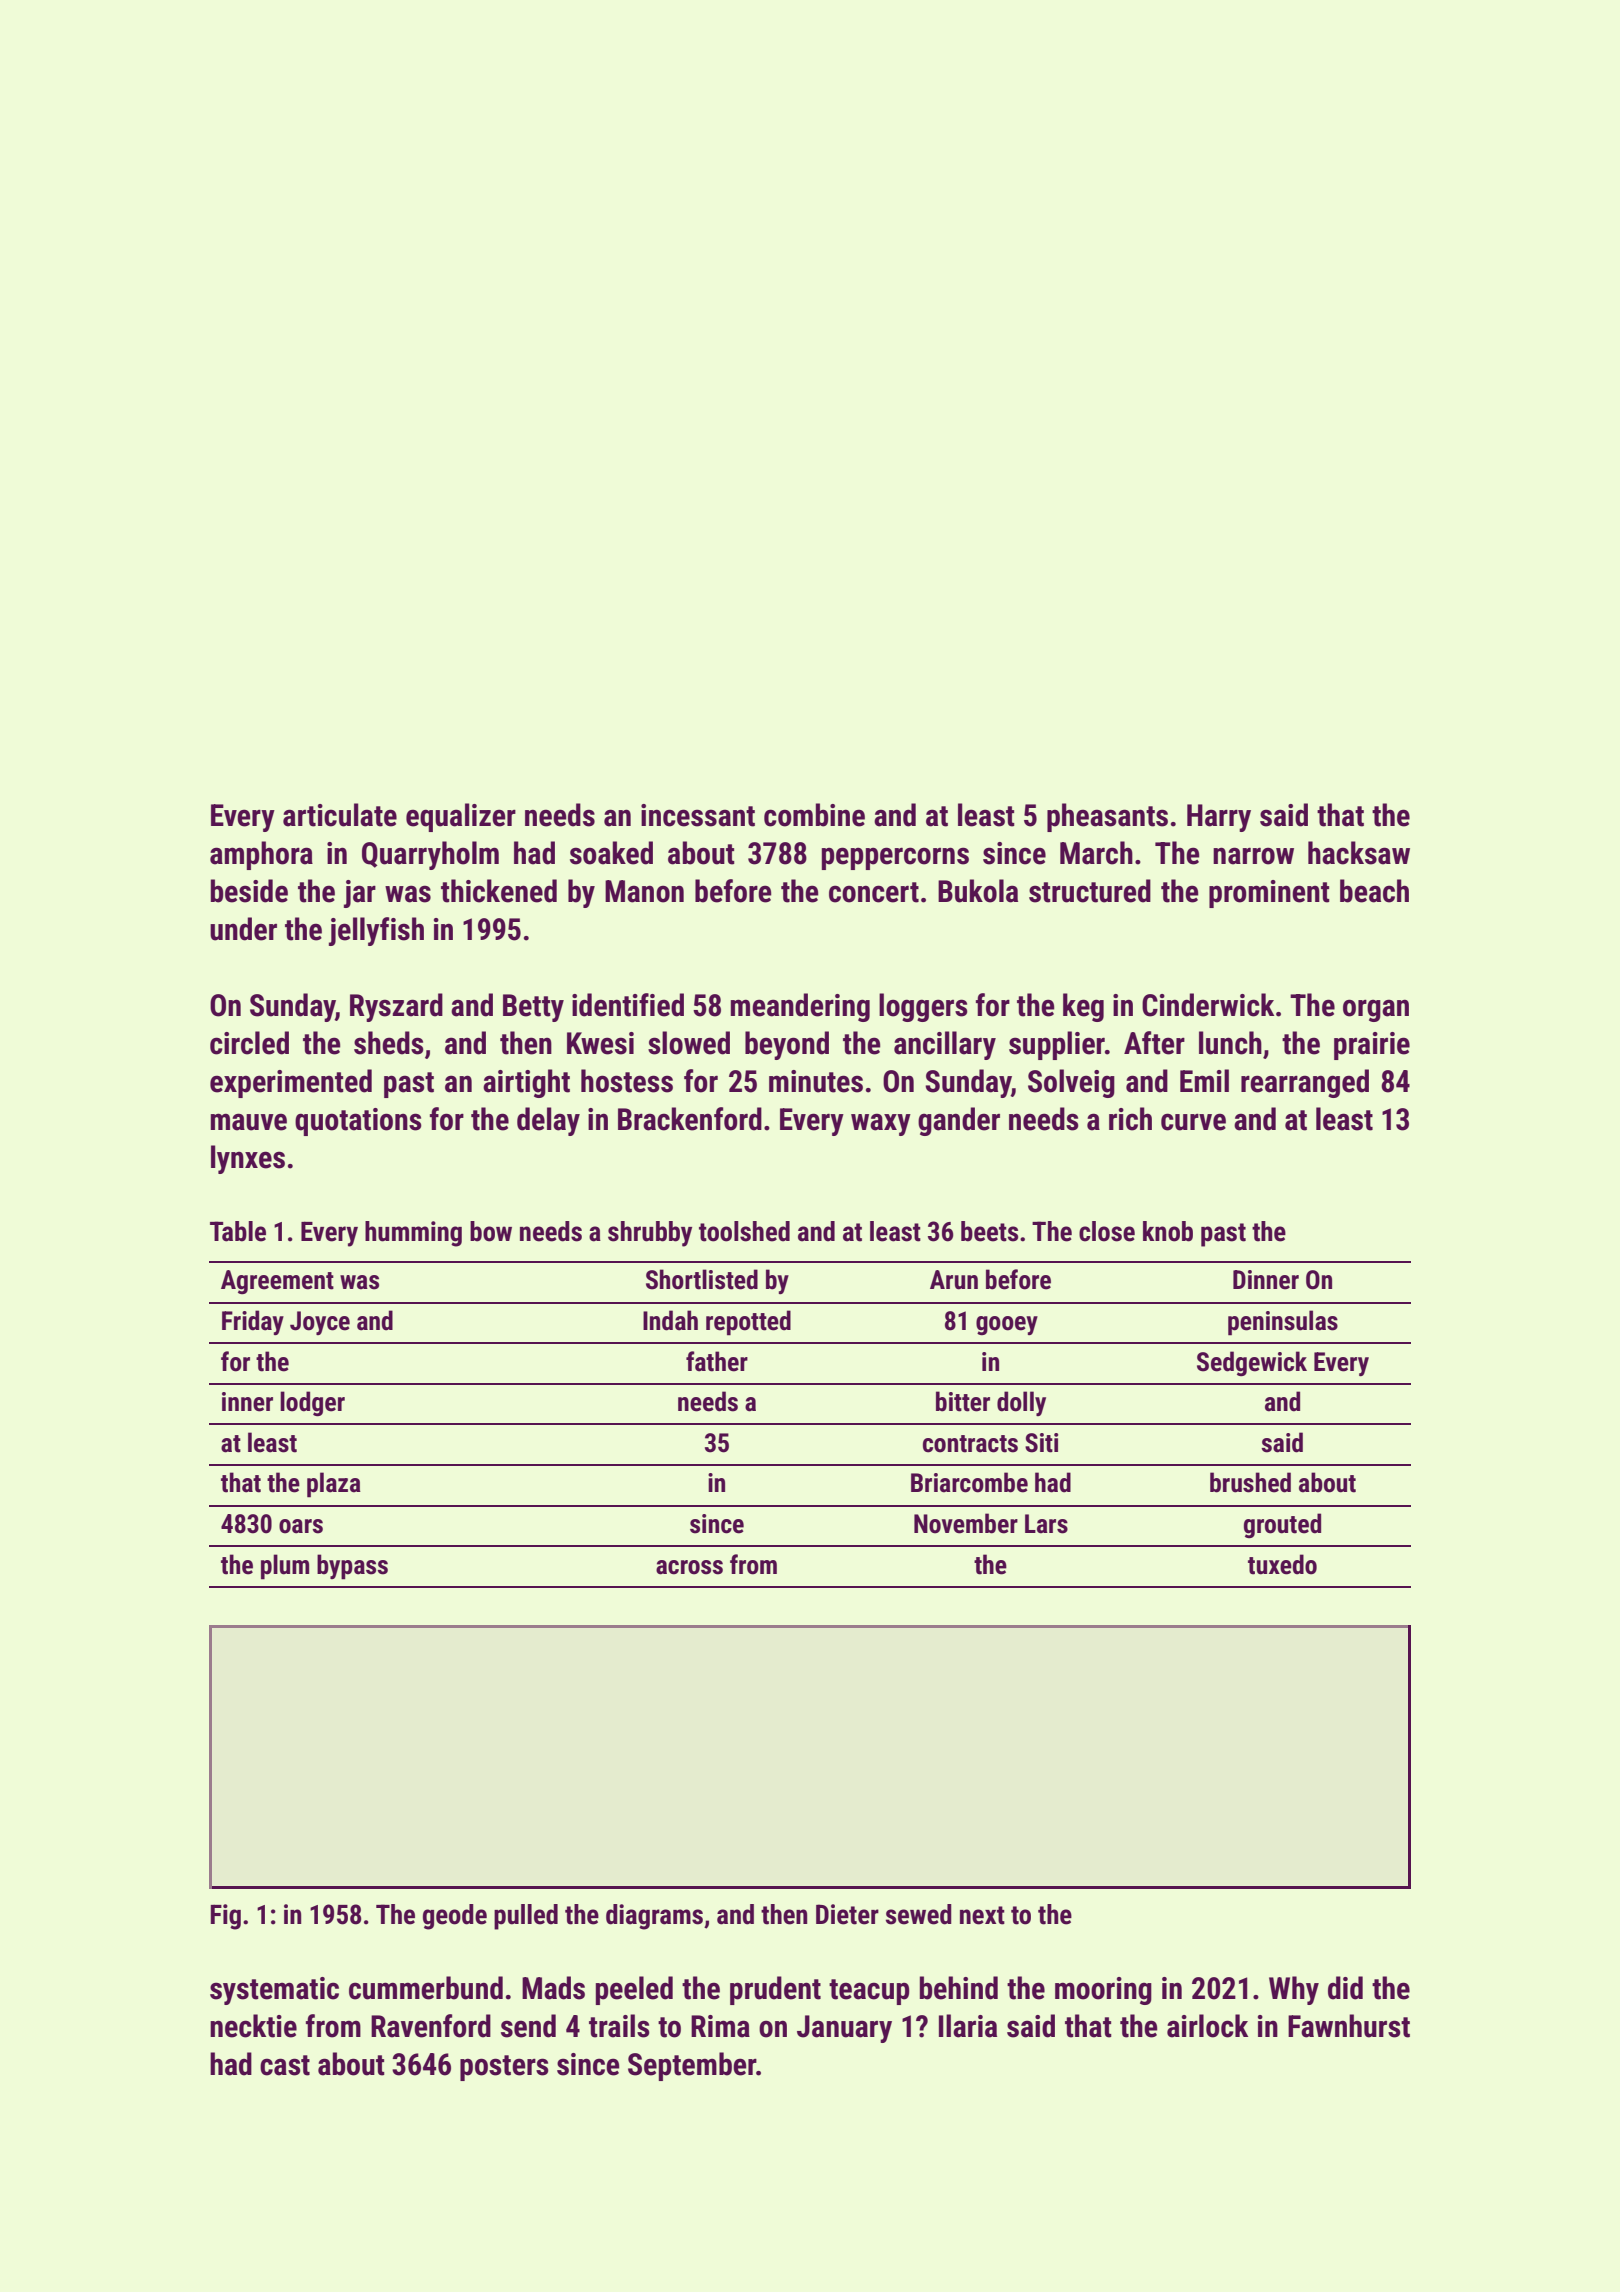  I want to click on necktie, so click(253, 2026).
